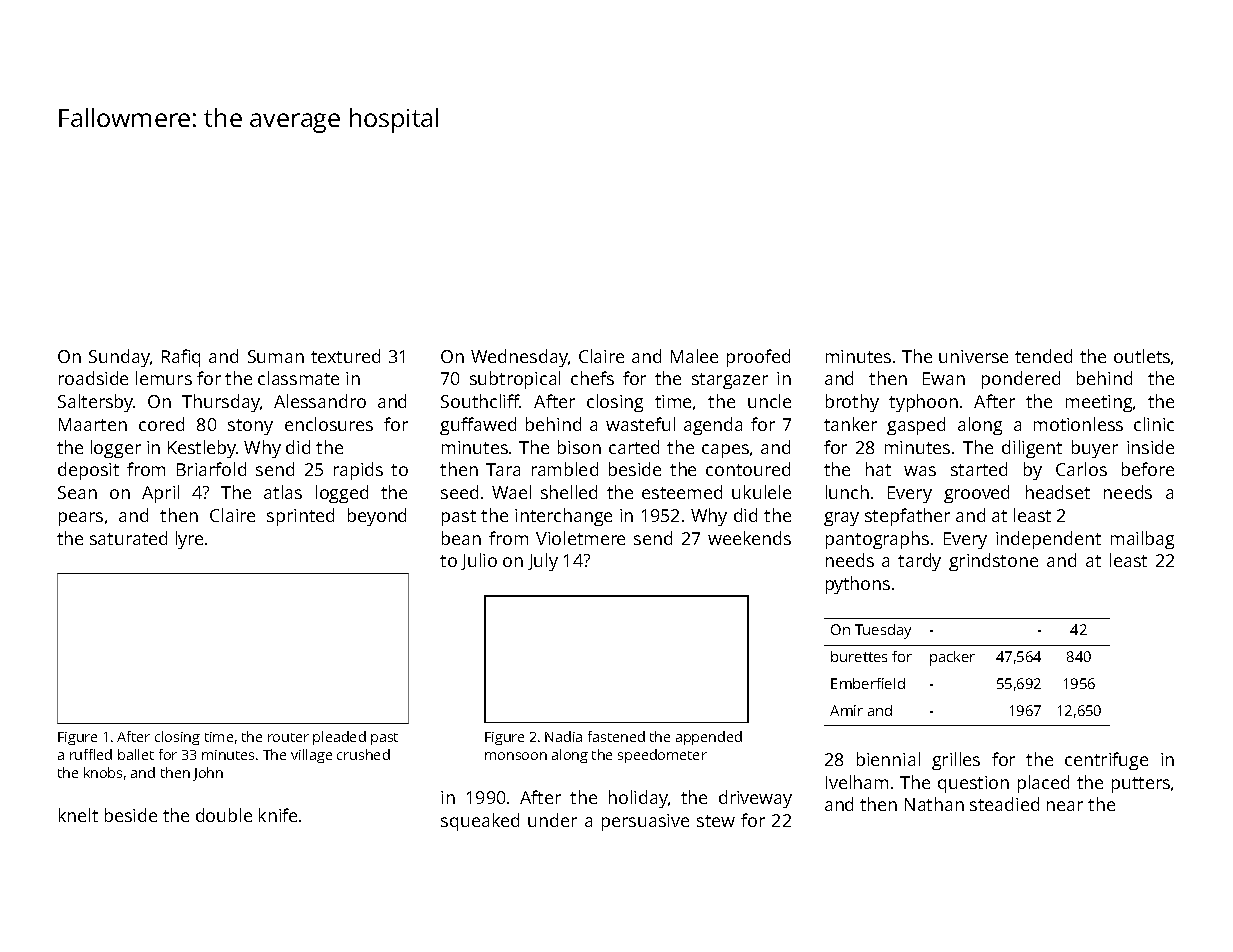  Describe the element at coordinates (859, 656) in the page. I see `burettes` at that location.
